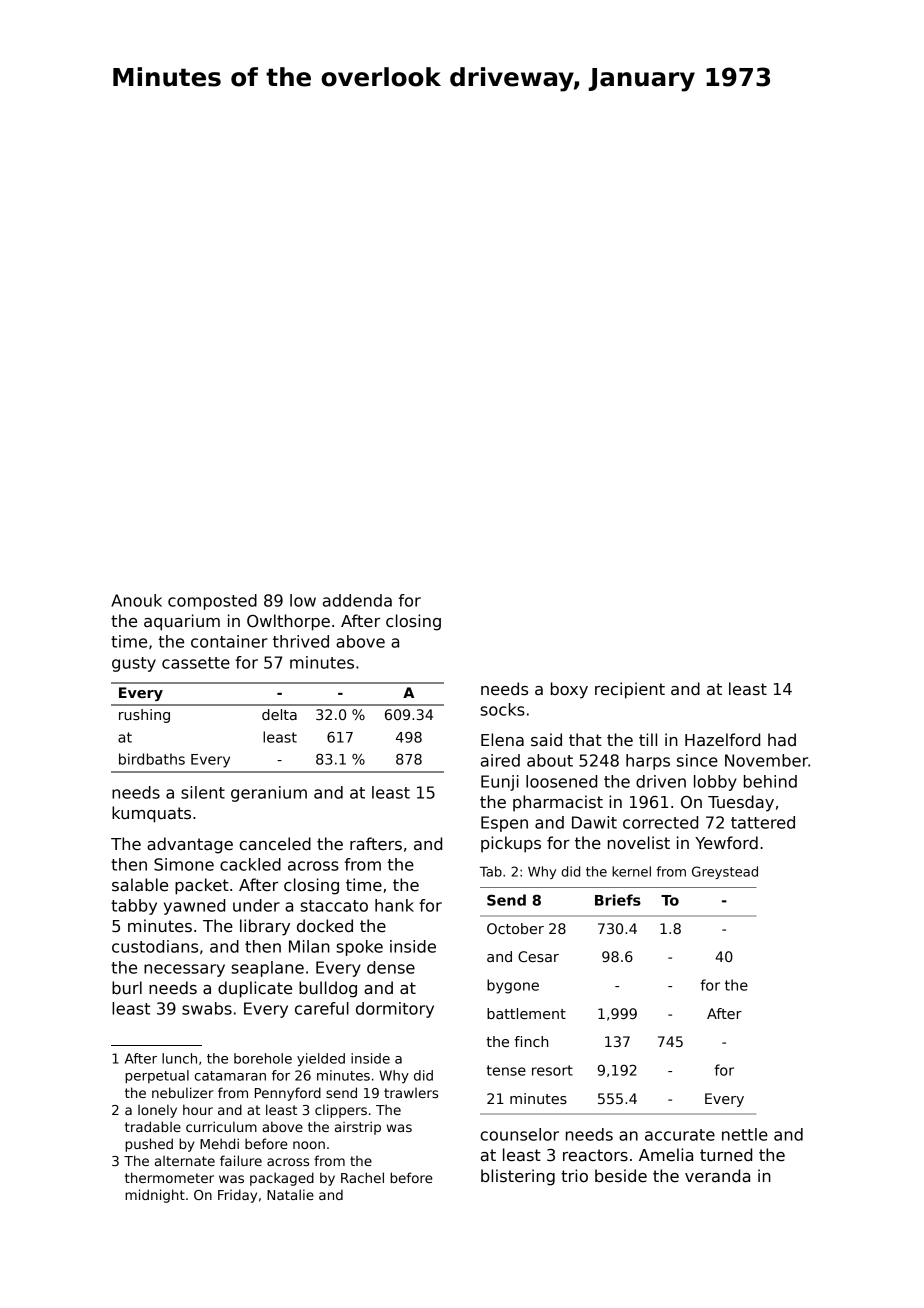 The width and height of the screenshot is (924, 1308). Describe the element at coordinates (152, 759) in the screenshot. I see `birdbaths` at that location.
